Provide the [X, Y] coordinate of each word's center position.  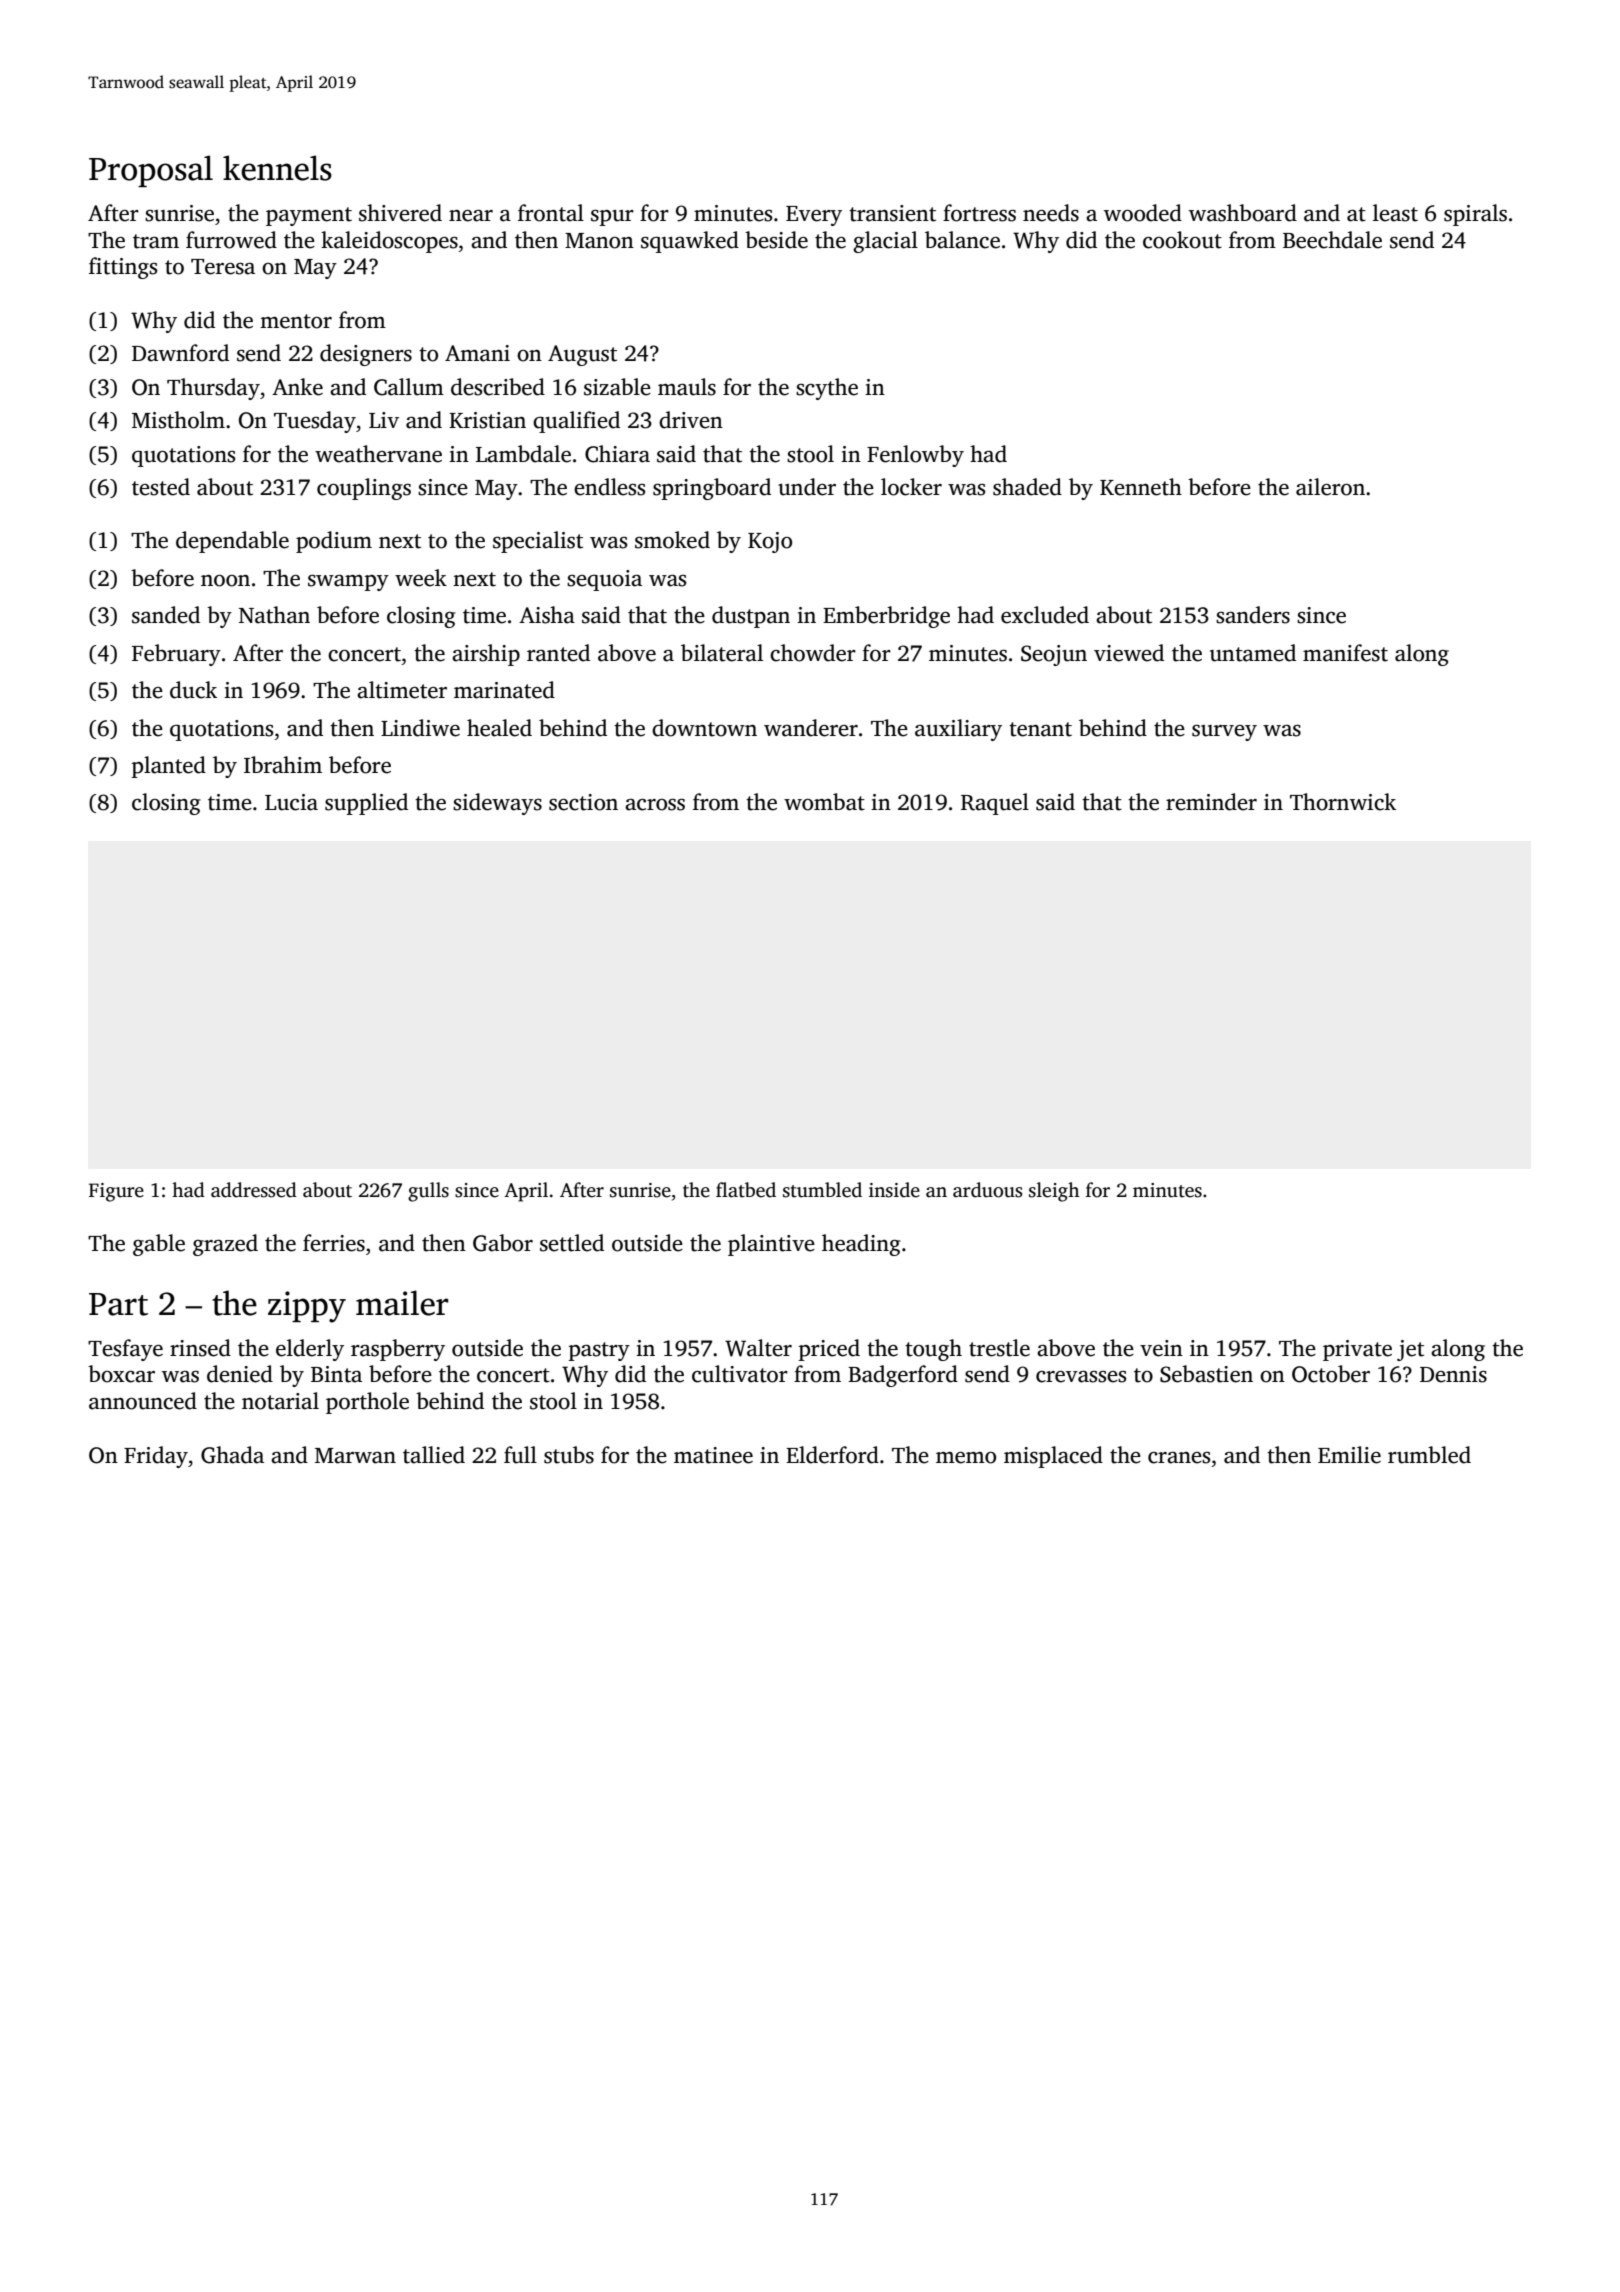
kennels [277, 168]
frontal [551, 213]
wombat [824, 802]
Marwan [355, 1456]
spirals [1475, 215]
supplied [366, 804]
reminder [1211, 802]
